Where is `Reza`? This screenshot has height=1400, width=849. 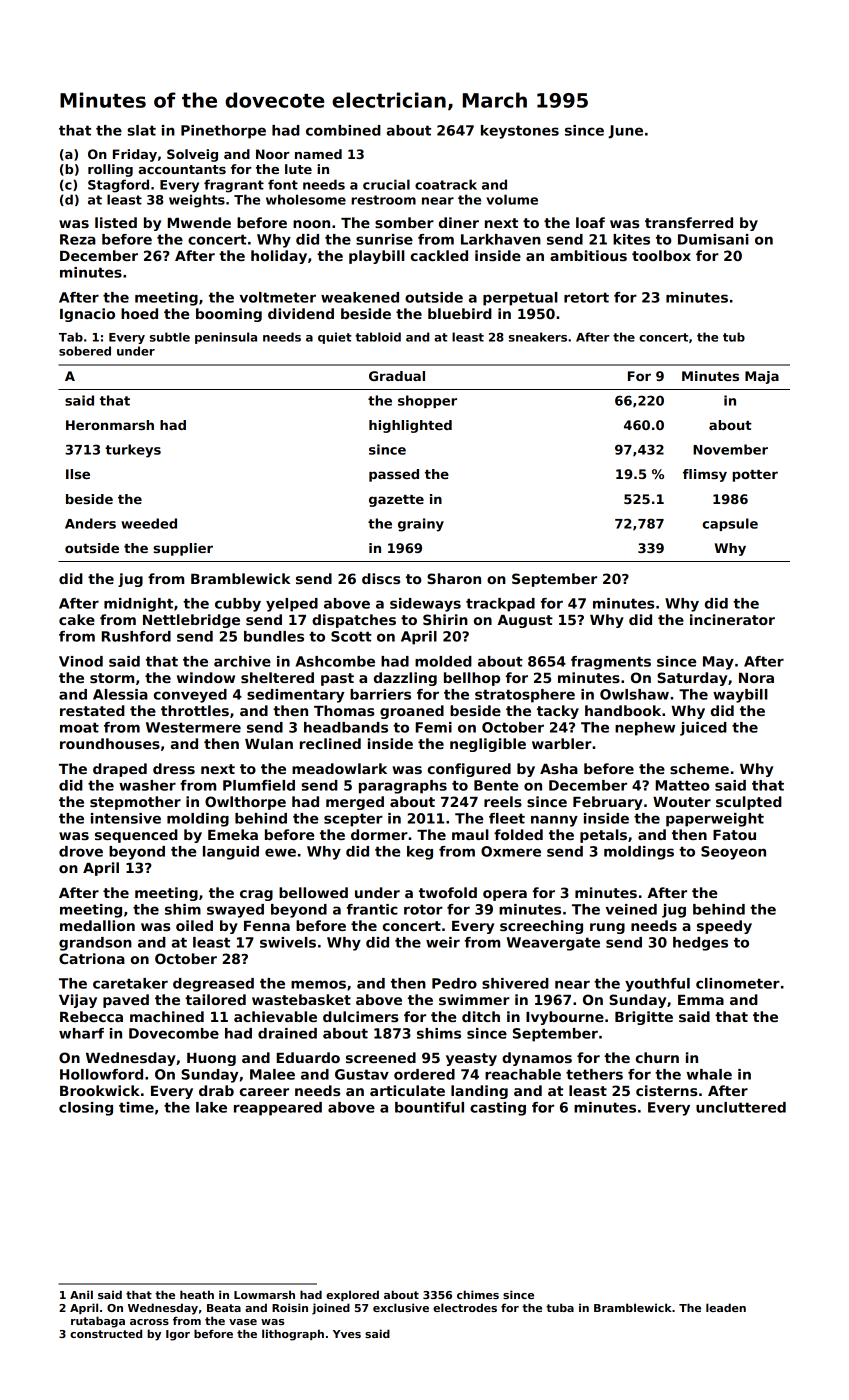
Reza is located at coordinates (78, 239).
